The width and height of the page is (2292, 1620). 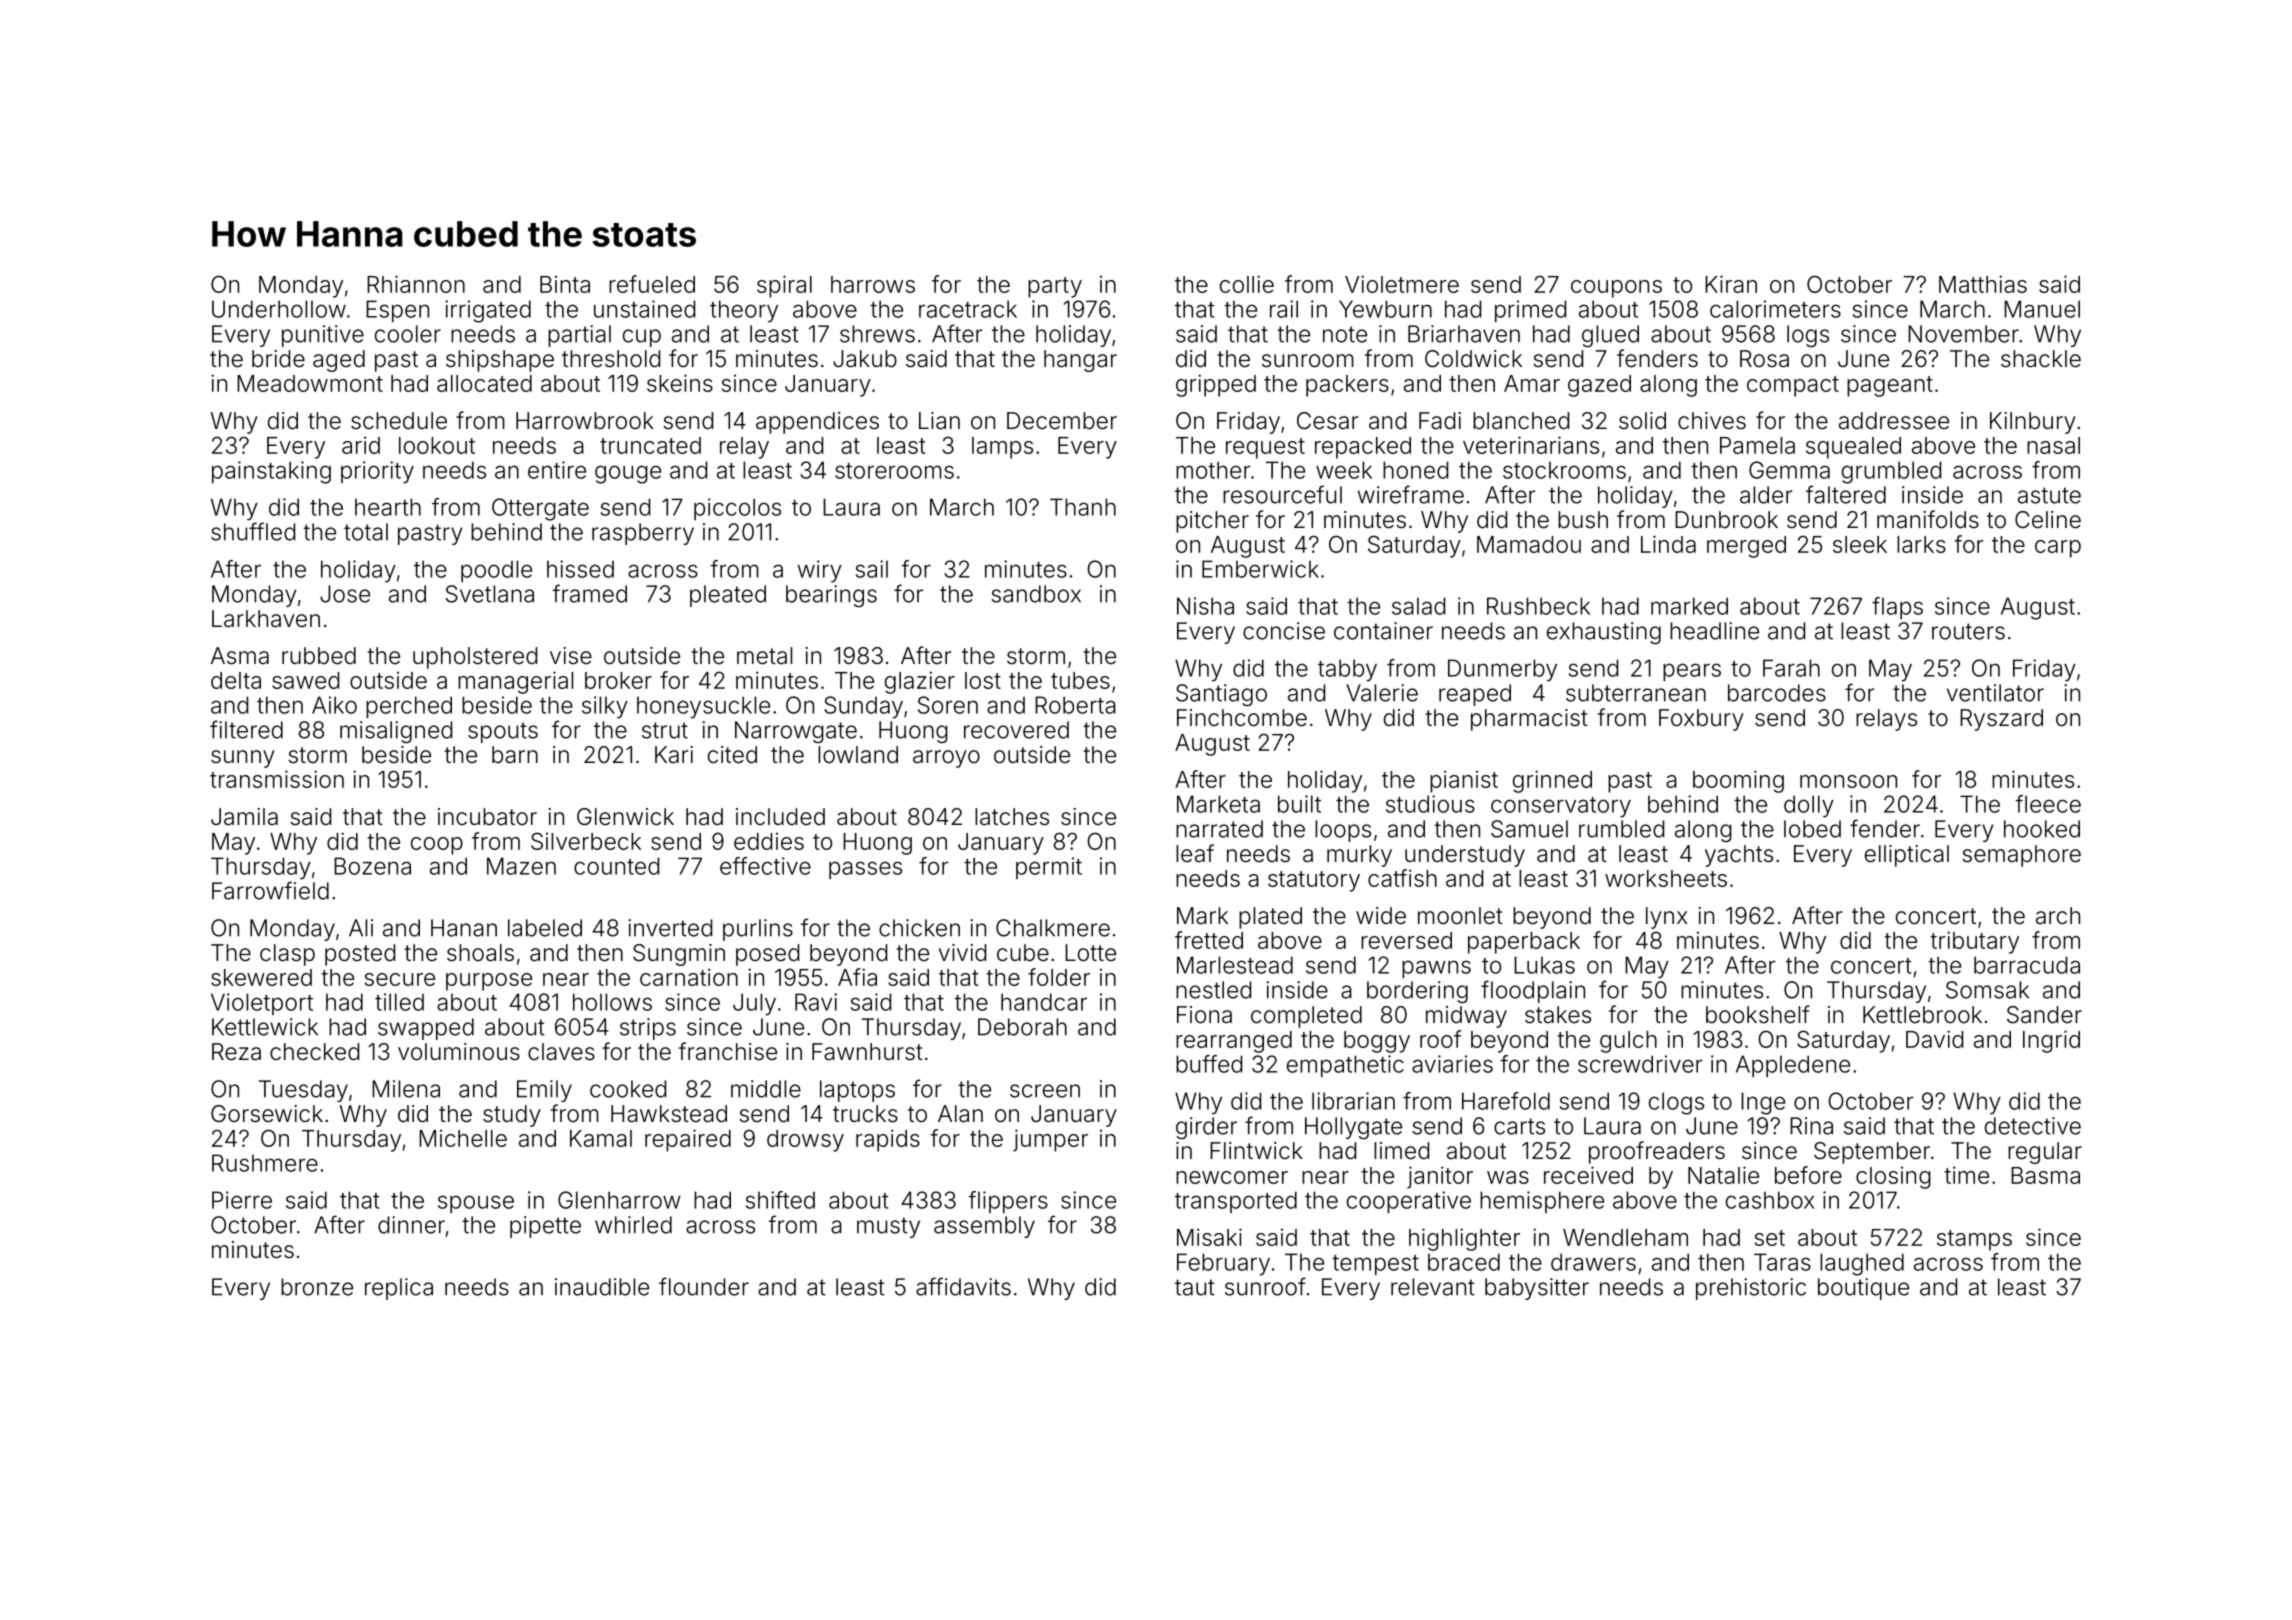 What do you see at coordinates (271, 472) in the page?
I see `painstaking` at bounding box center [271, 472].
